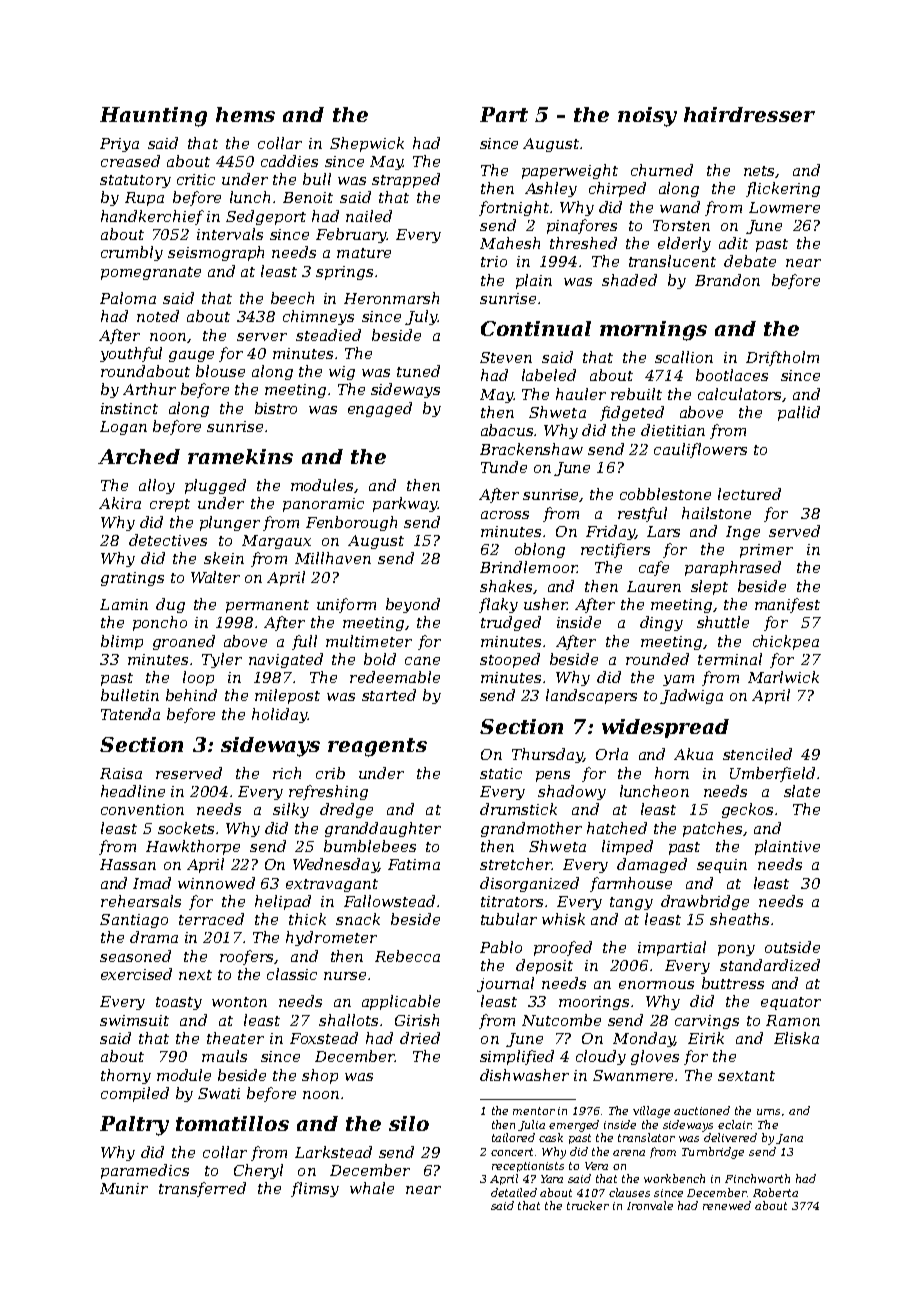 The height and width of the screenshot is (1309, 921). Describe the element at coordinates (142, 809) in the screenshot. I see `convention` at that location.
